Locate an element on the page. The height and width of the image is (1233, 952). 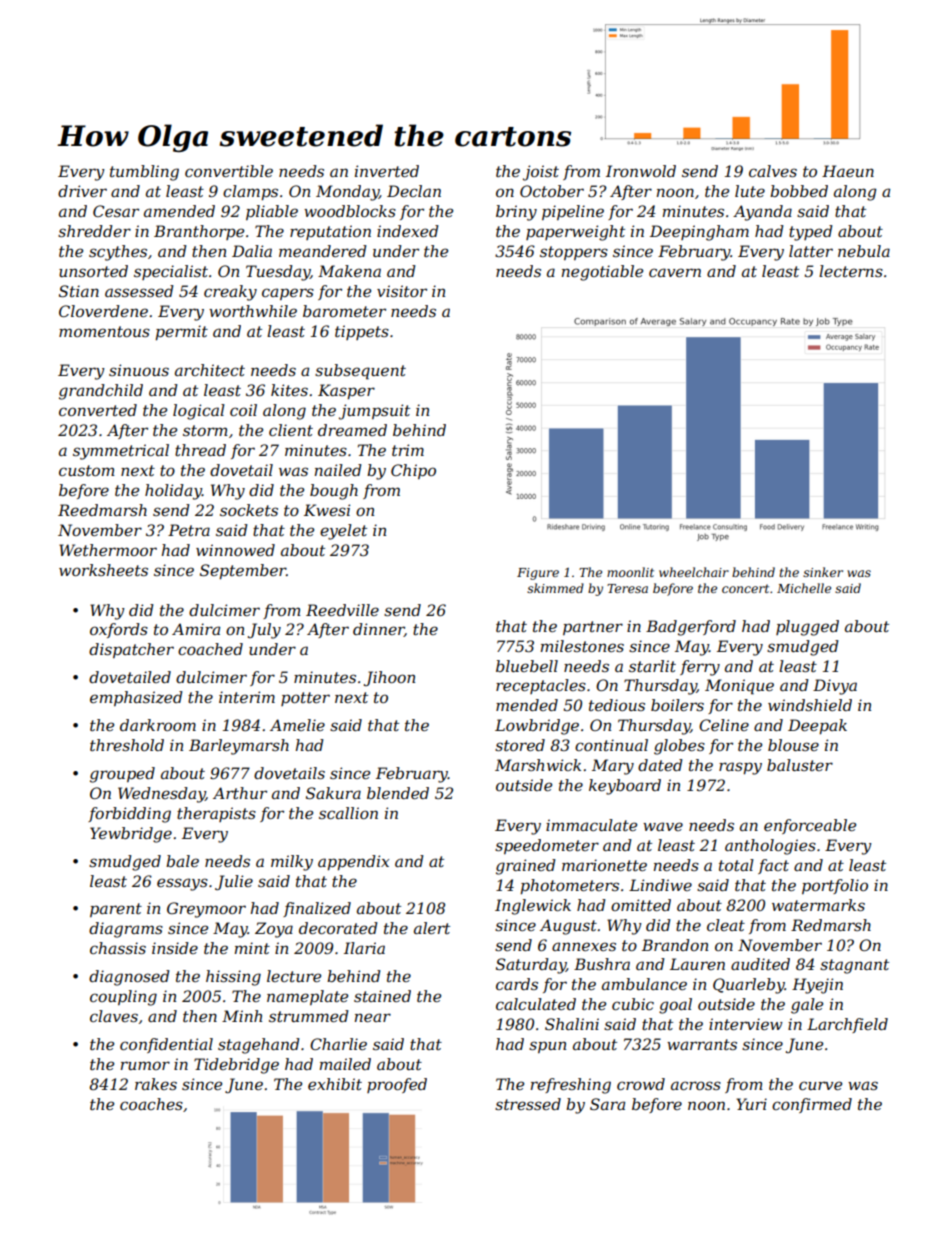
nebula is located at coordinates (864, 251).
